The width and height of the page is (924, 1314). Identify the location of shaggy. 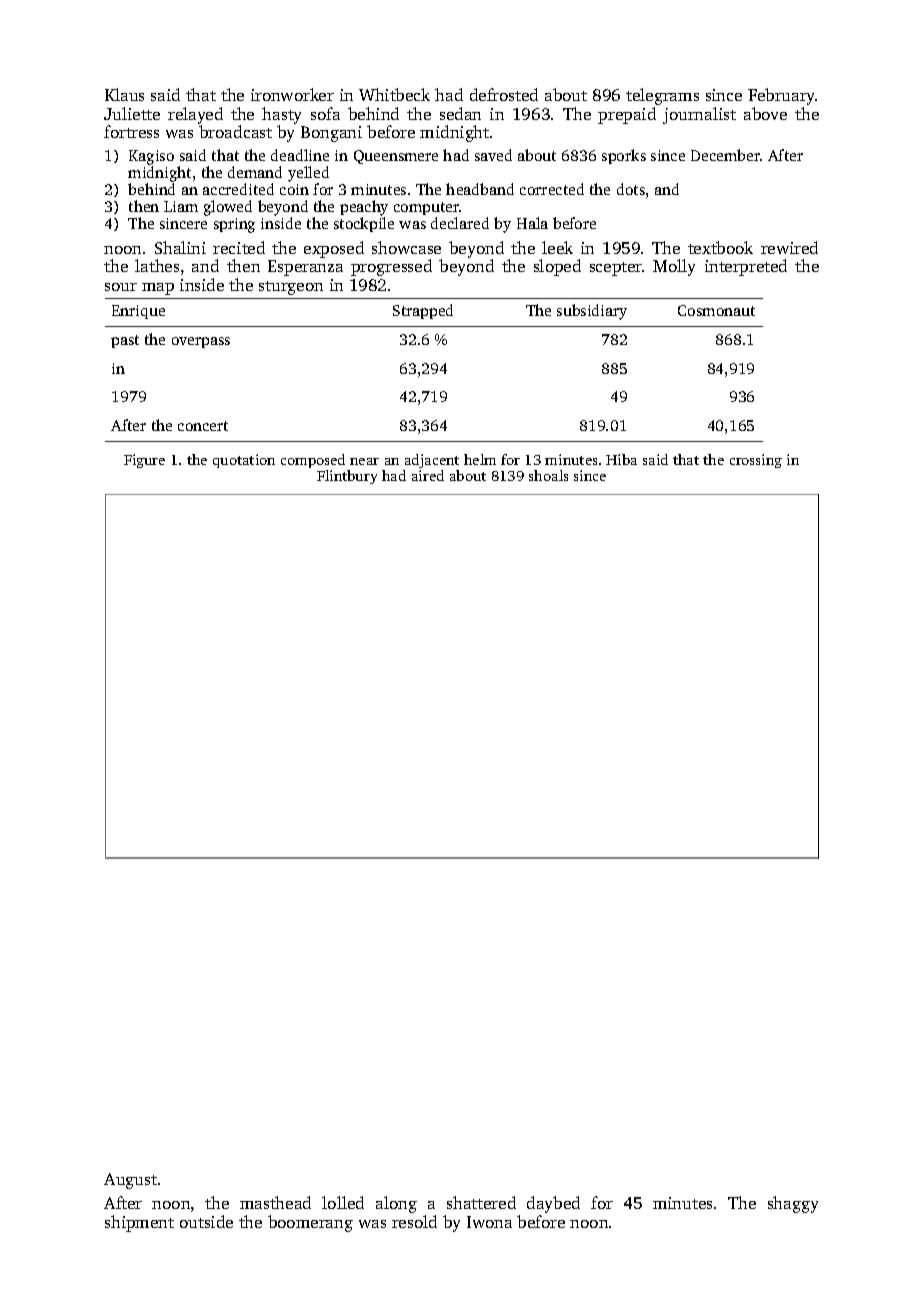
(793, 1204).
